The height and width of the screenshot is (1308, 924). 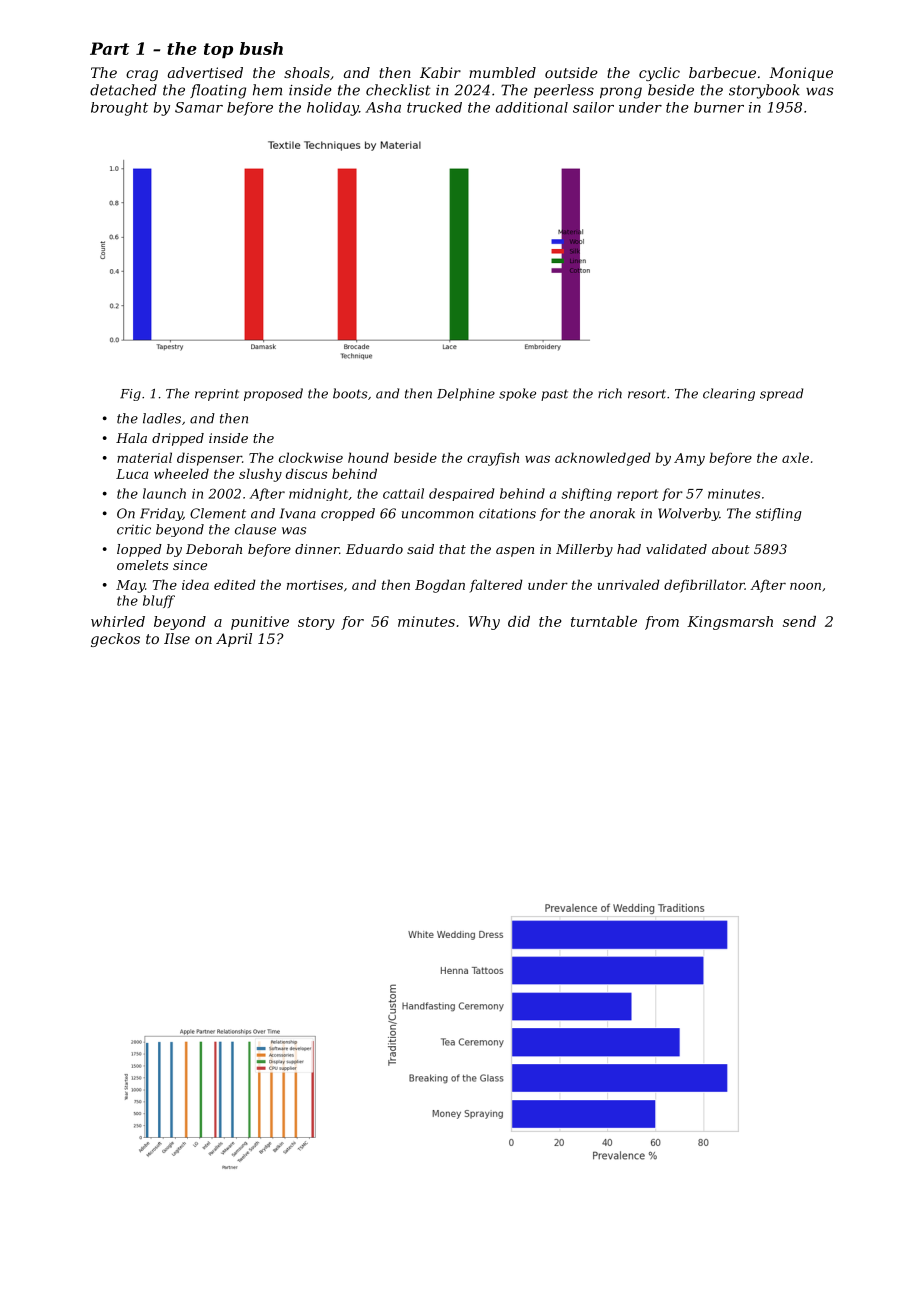 What do you see at coordinates (719, 107) in the screenshot?
I see `burner` at bounding box center [719, 107].
